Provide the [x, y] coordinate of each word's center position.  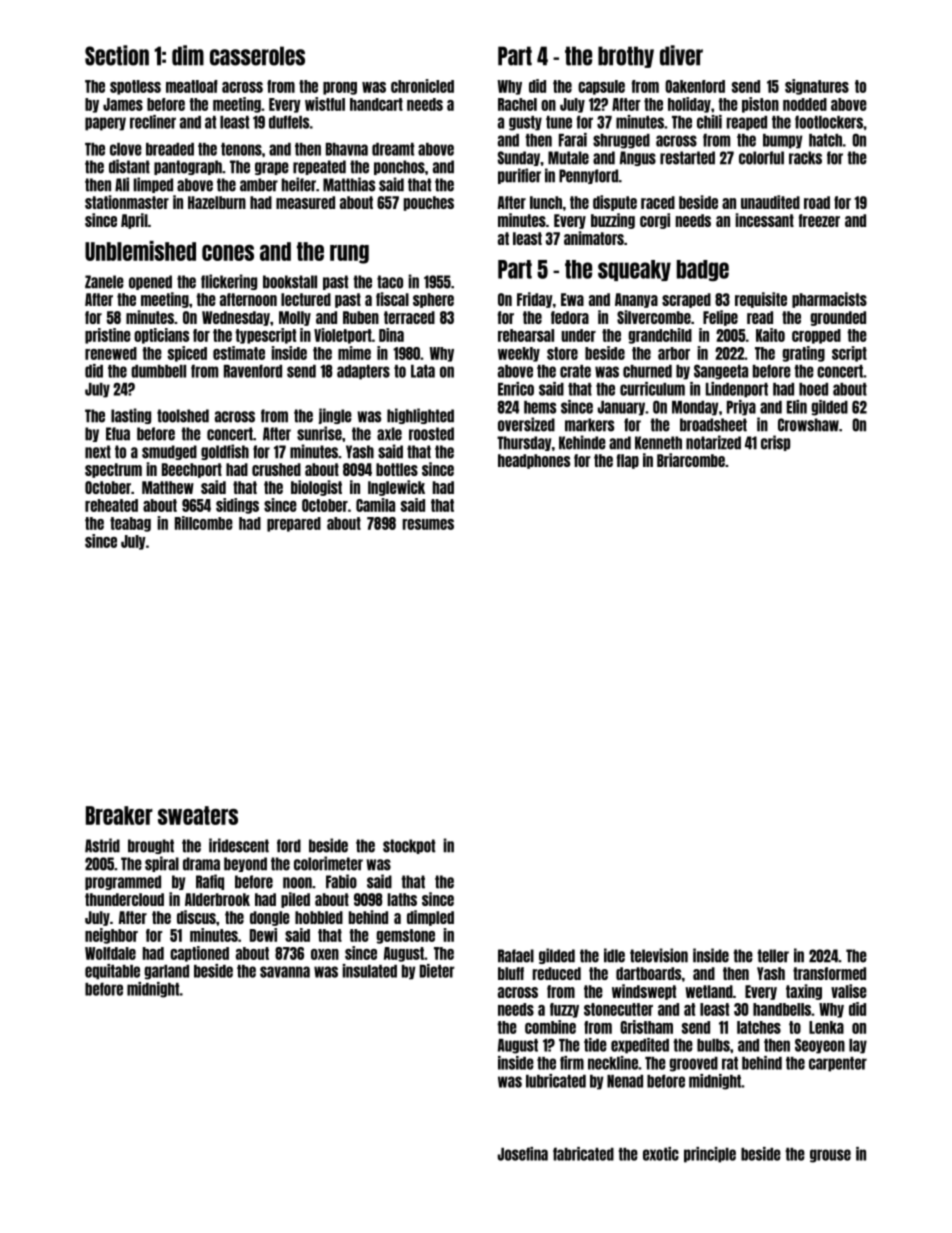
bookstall [290, 282]
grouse [830, 1156]
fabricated [583, 1154]
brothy [626, 57]
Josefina [523, 1154]
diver [681, 55]
